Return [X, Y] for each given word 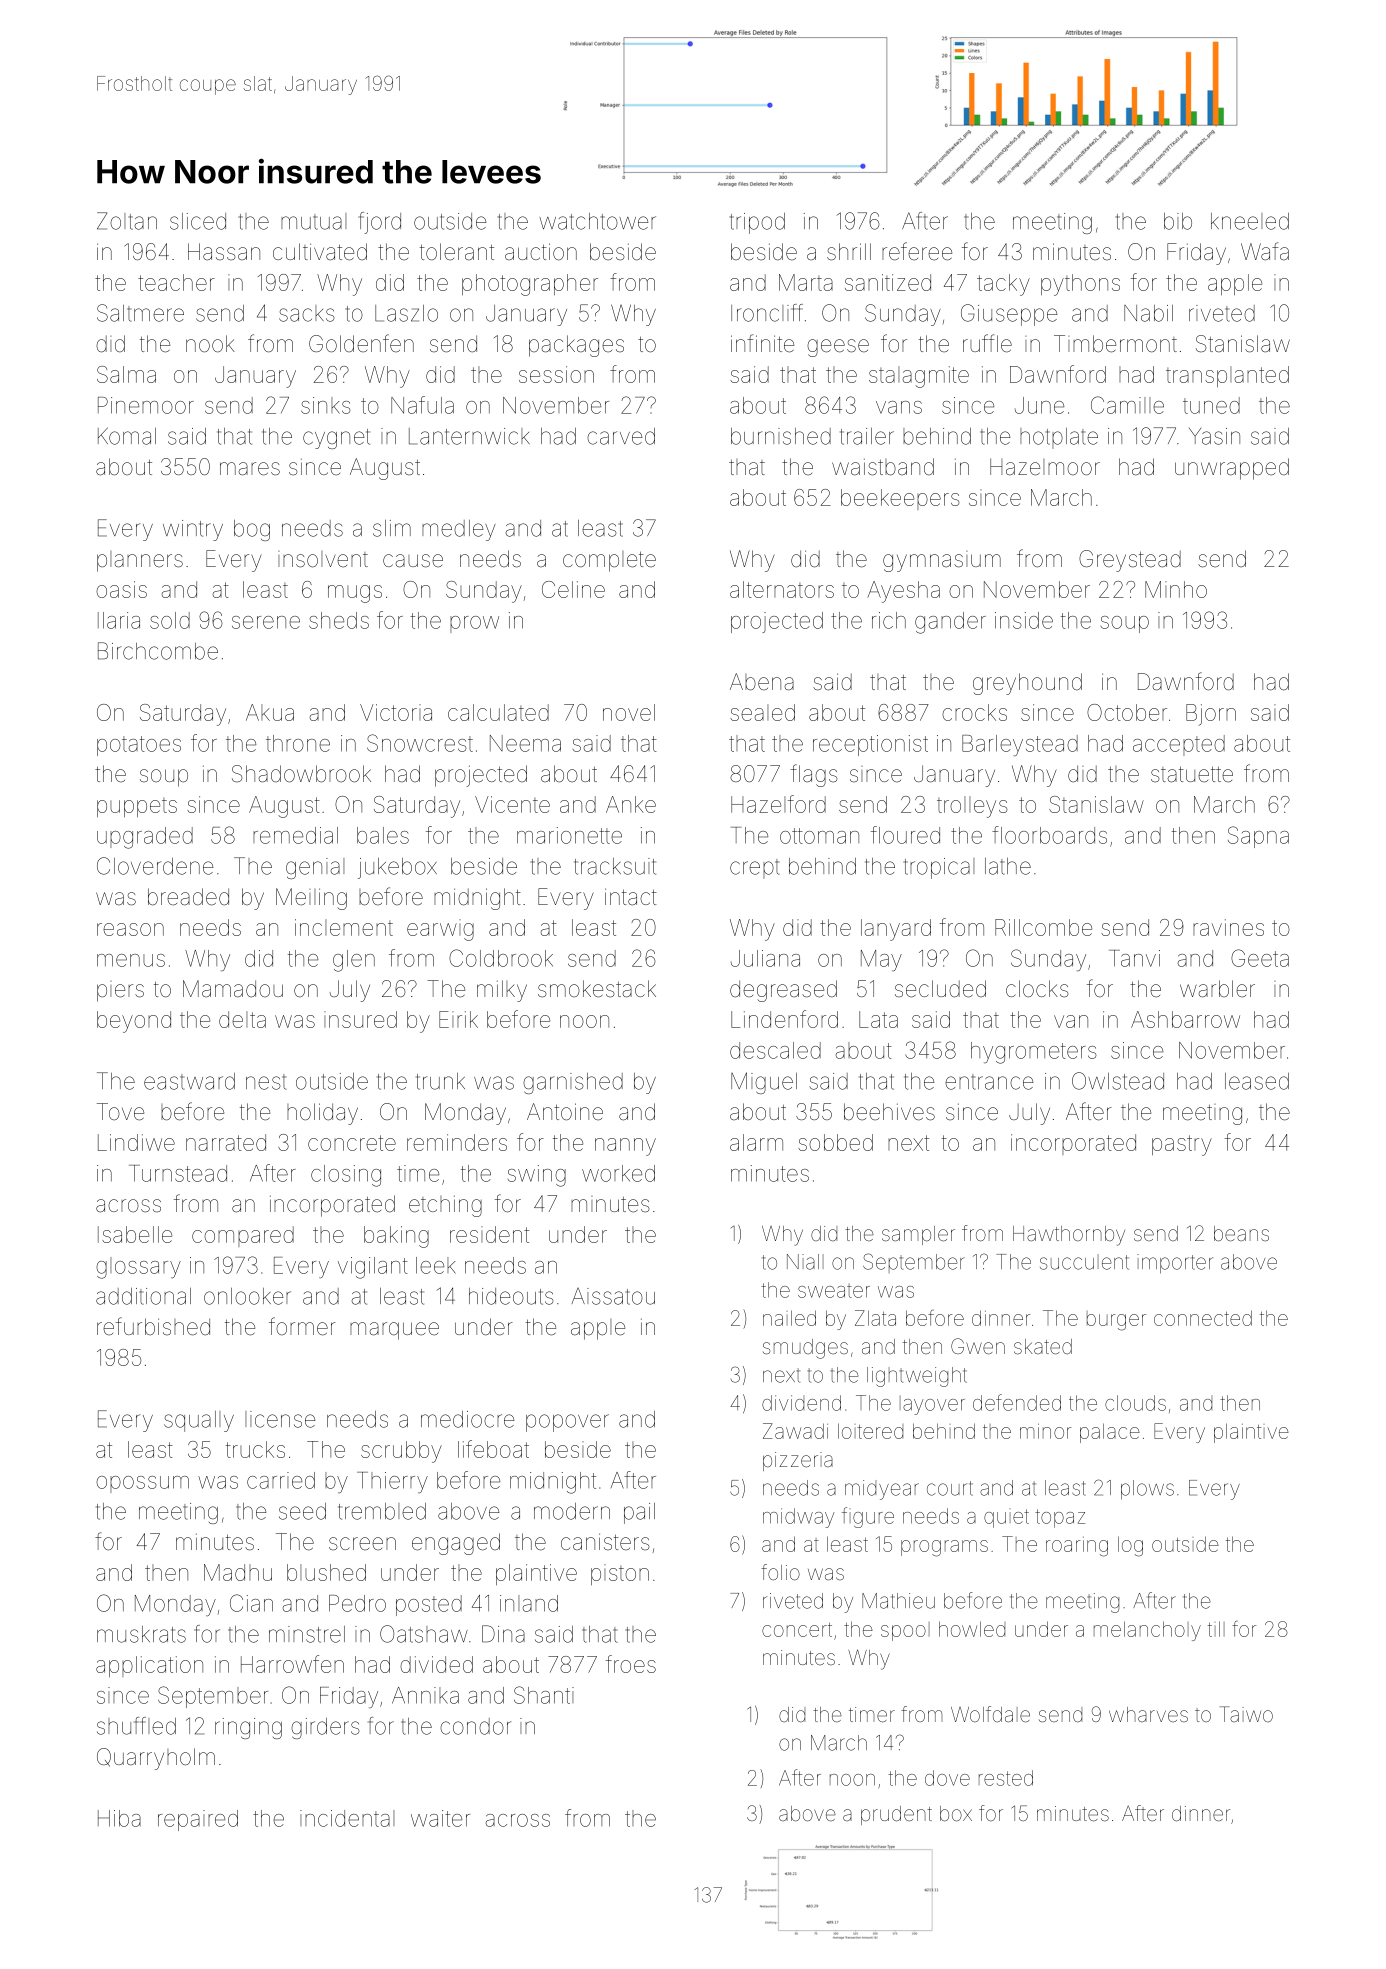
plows [1147, 1490]
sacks [307, 313]
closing [346, 1176]
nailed [789, 1318]
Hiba [119, 1818]
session [556, 374]
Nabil [1148, 313]
